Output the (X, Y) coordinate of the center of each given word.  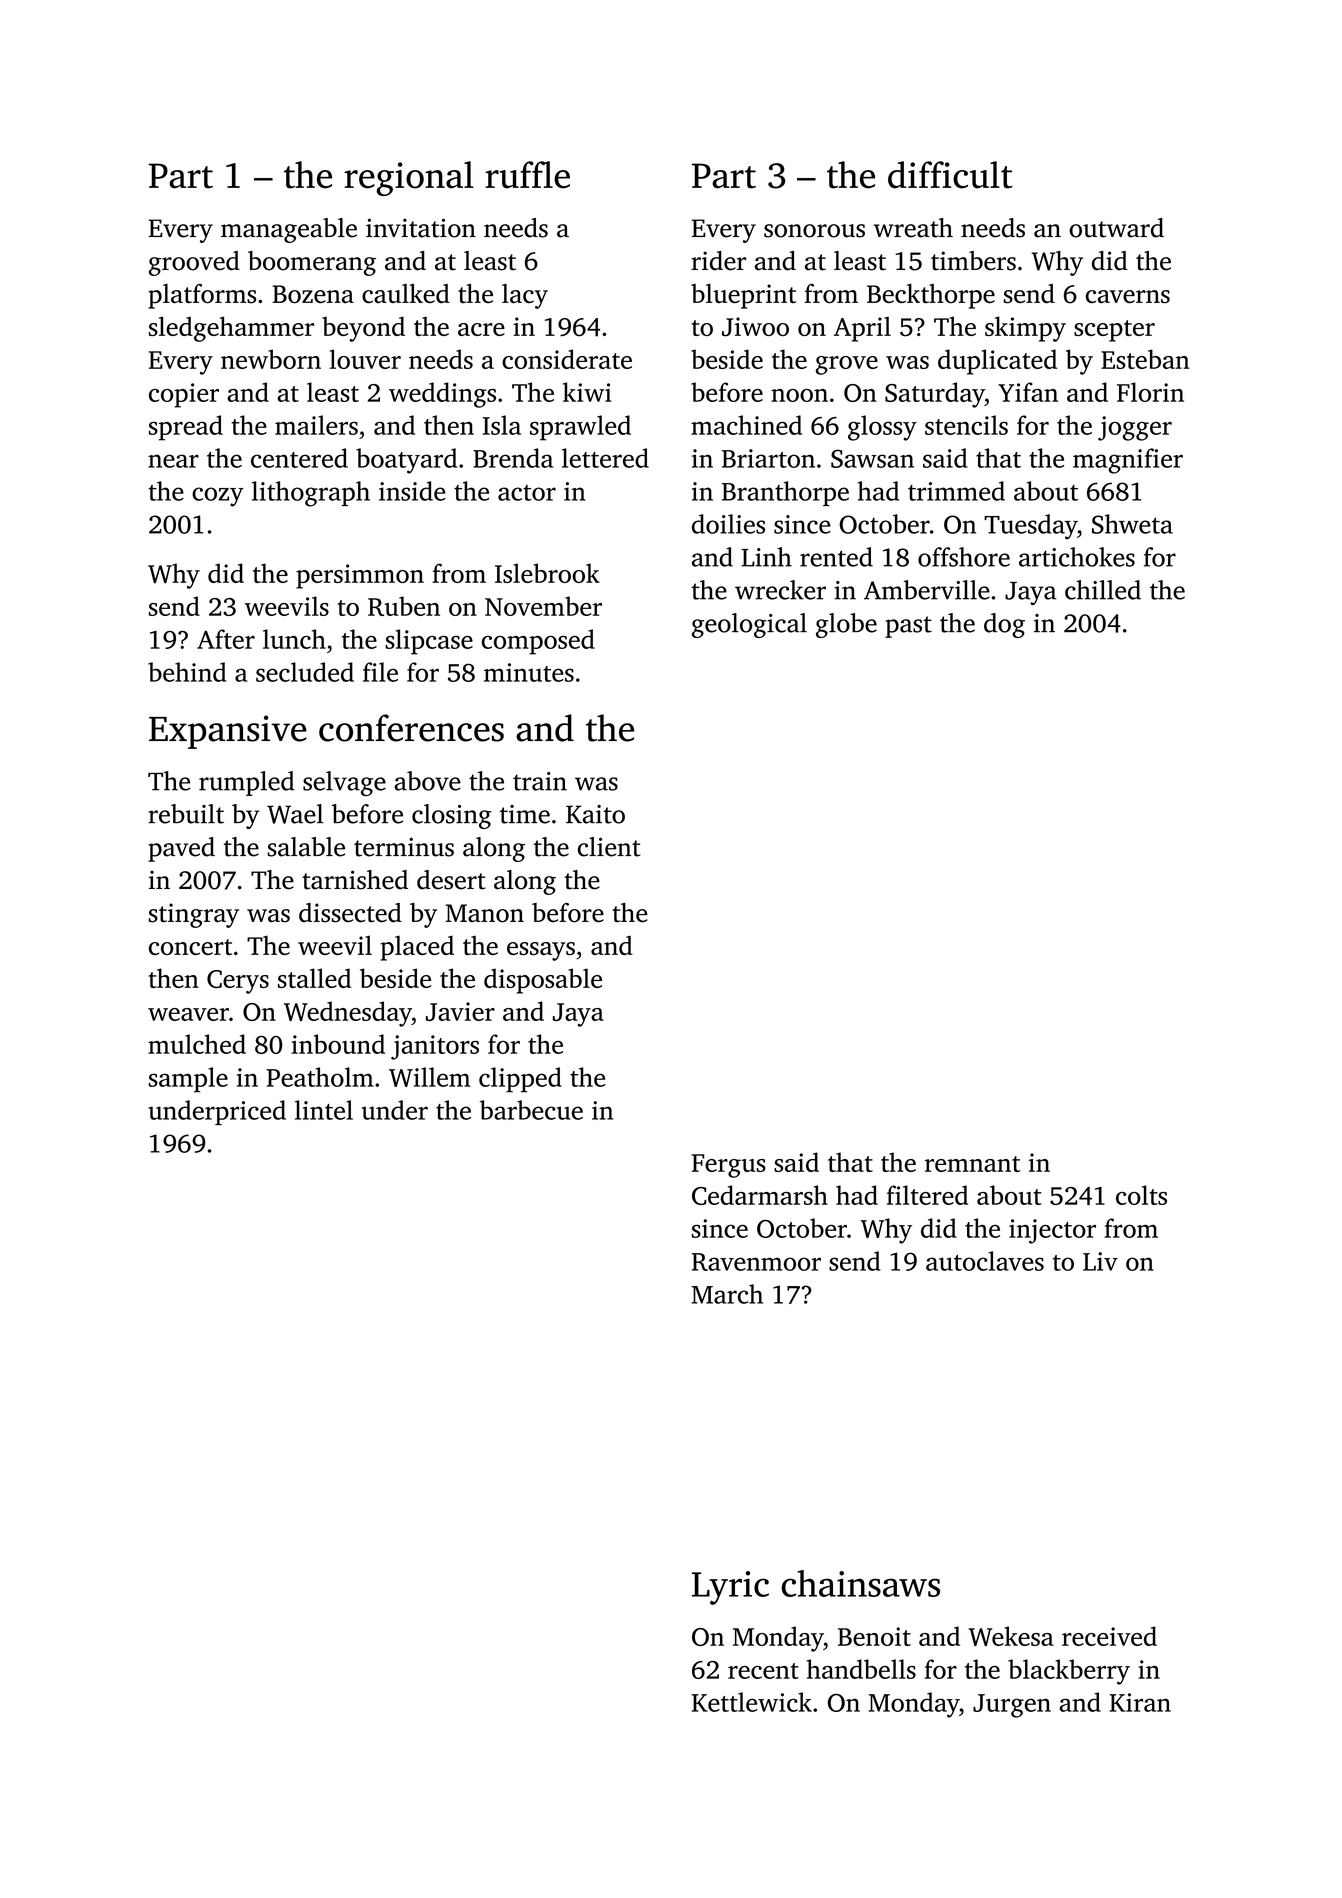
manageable (289, 230)
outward (1116, 228)
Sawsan (872, 458)
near (173, 461)
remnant (972, 1164)
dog (1004, 625)
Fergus (728, 1166)
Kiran (1140, 1702)
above (427, 781)
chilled (1103, 590)
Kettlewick (752, 1702)
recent (763, 1671)
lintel (324, 1110)
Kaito (595, 814)
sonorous (814, 231)
